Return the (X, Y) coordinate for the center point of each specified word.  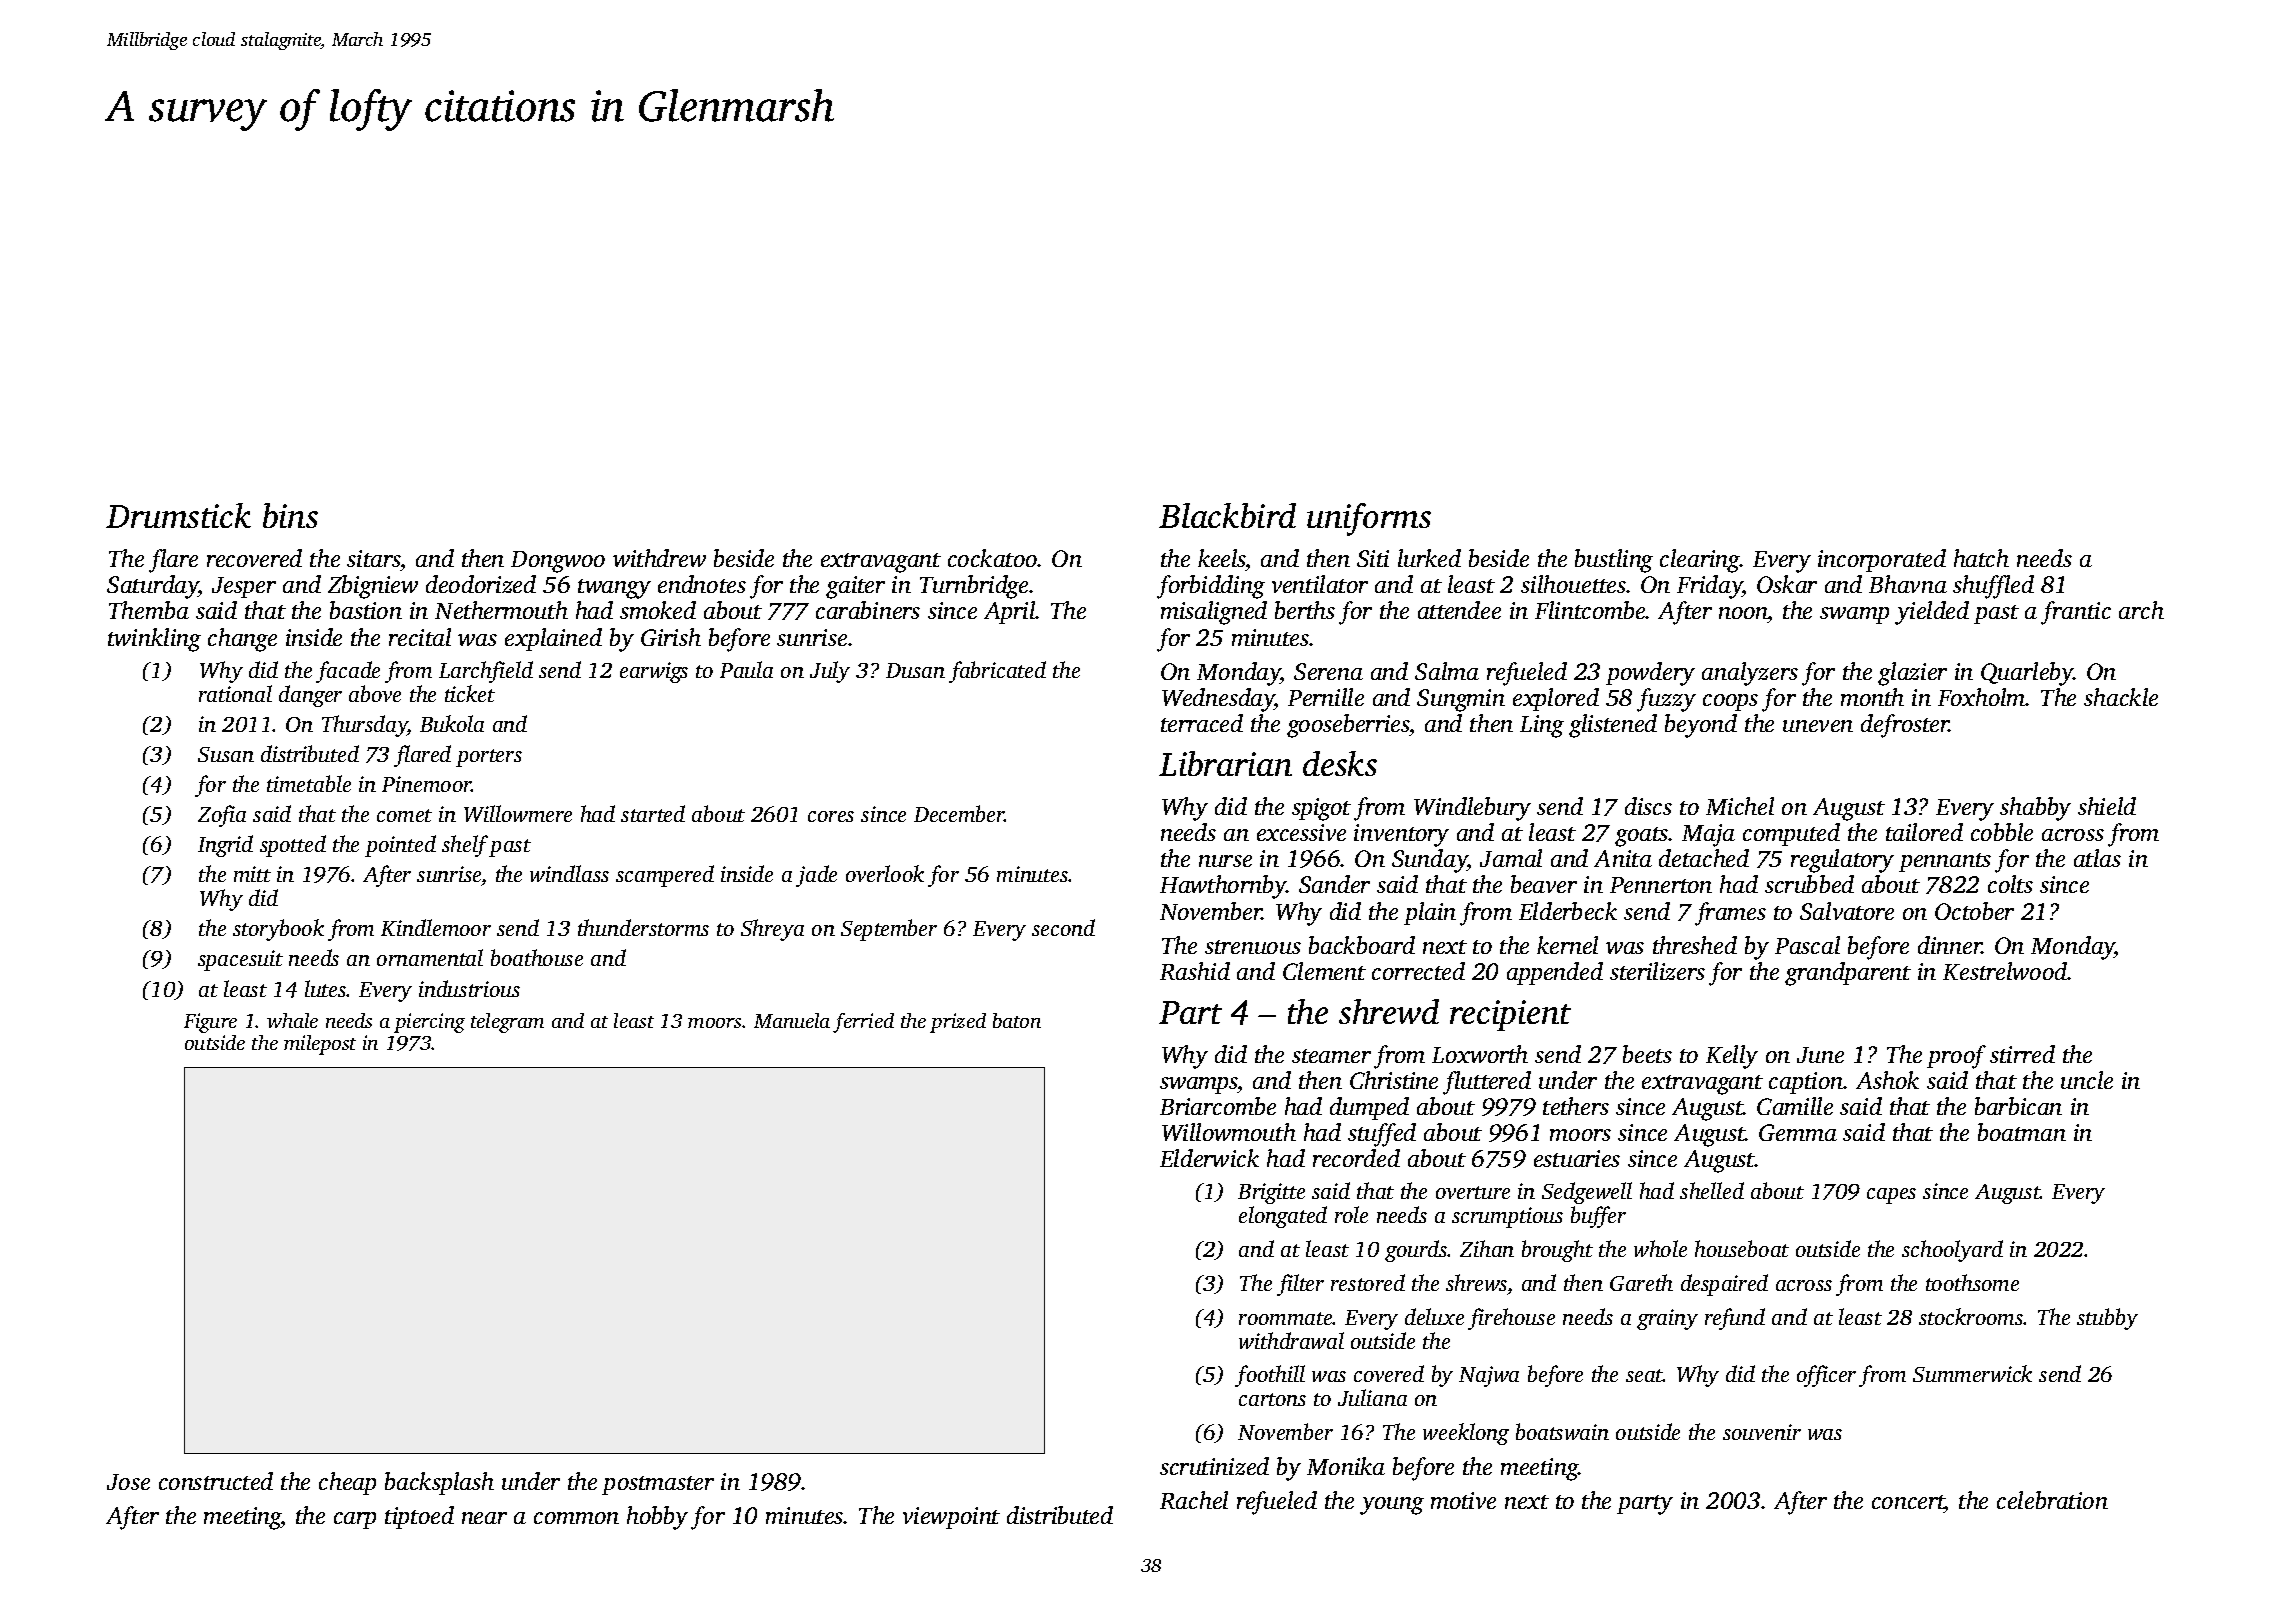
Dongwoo (558, 562)
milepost (320, 1045)
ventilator (1320, 584)
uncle (2087, 1080)
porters (489, 758)
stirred (2022, 1054)
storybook (278, 930)
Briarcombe (1218, 1106)
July (830, 672)
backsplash (439, 1483)
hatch (1981, 558)
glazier (1912, 674)
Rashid (1195, 971)
